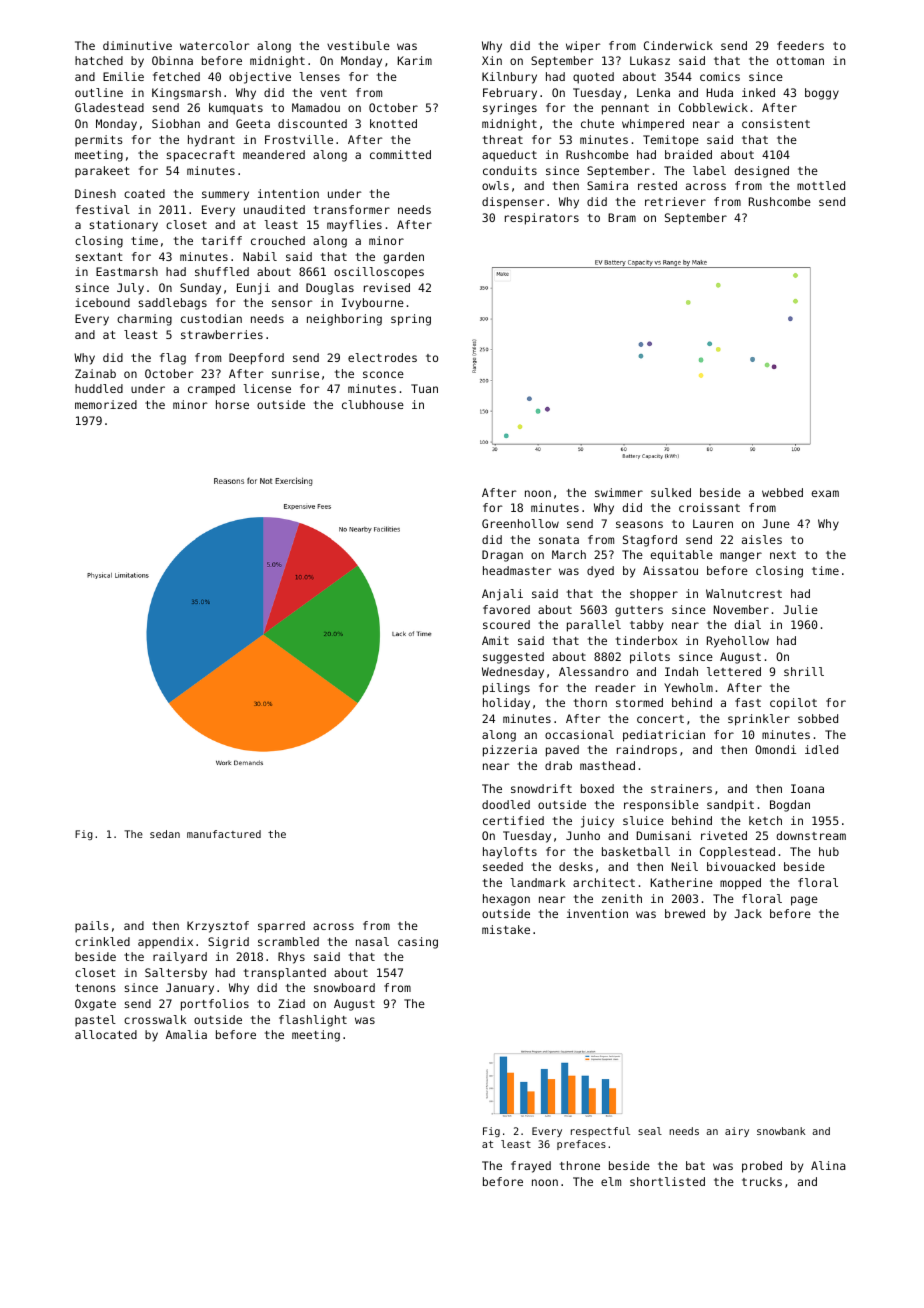 This screenshot has height=1308, width=924. I want to click on consistent, so click(776, 123).
